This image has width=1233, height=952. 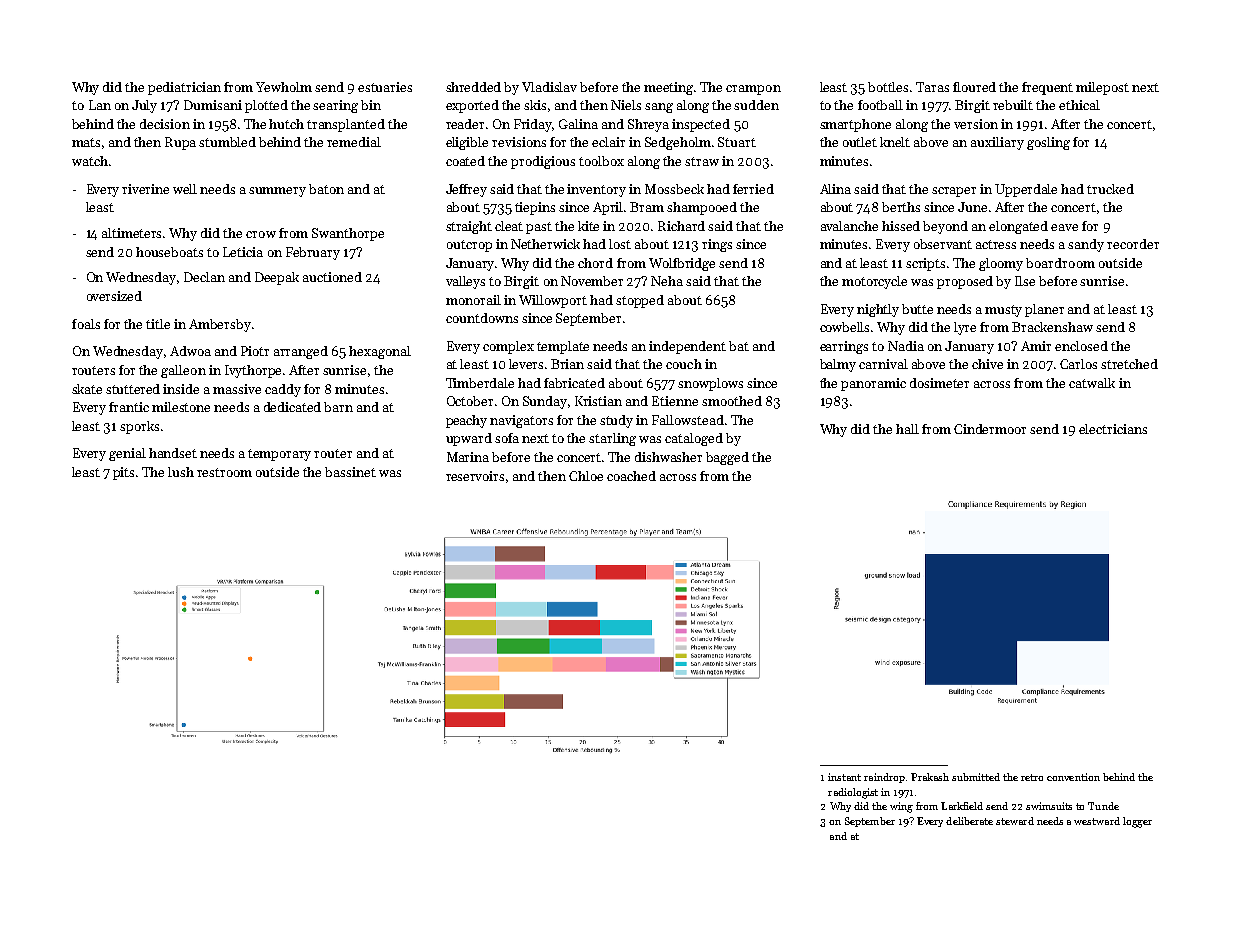 I want to click on knelt, so click(x=895, y=142).
